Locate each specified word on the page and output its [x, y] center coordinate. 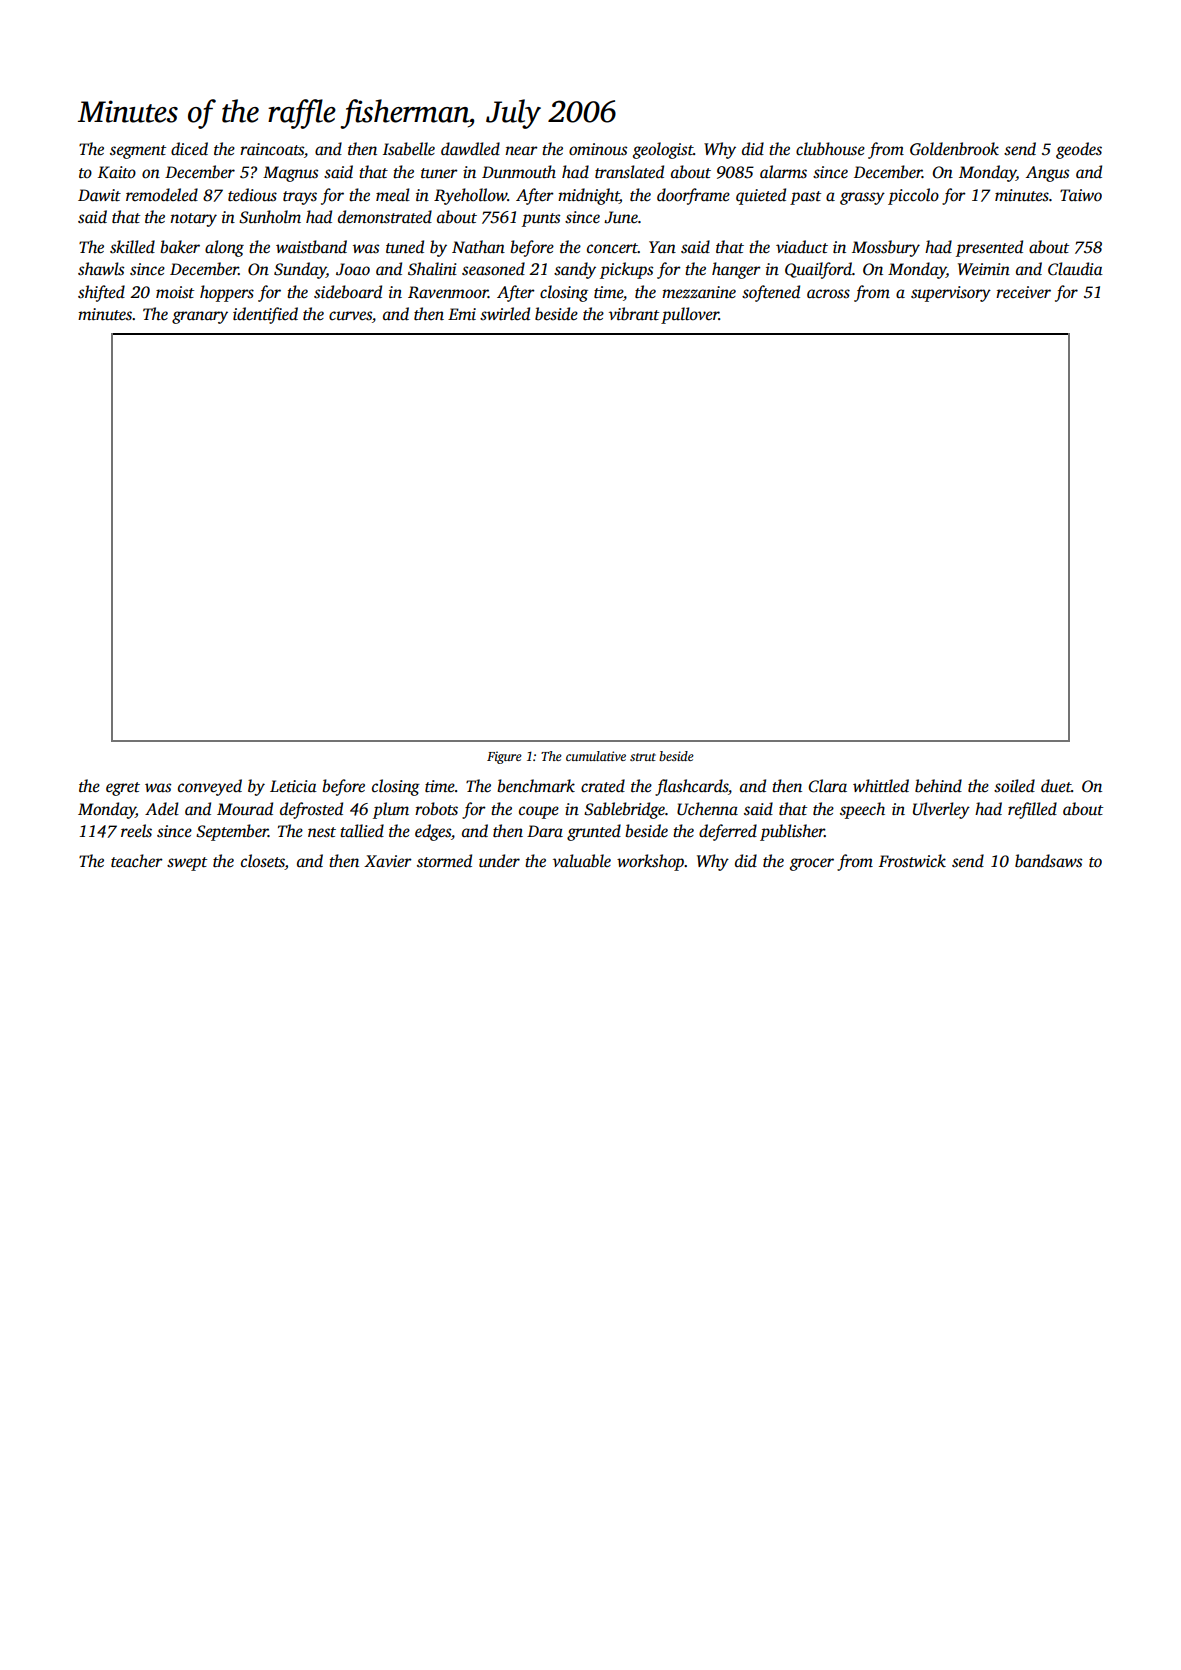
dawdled [470, 149]
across [828, 294]
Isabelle [409, 149]
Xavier [388, 861]
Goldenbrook [954, 149]
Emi [462, 314]
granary [200, 317]
